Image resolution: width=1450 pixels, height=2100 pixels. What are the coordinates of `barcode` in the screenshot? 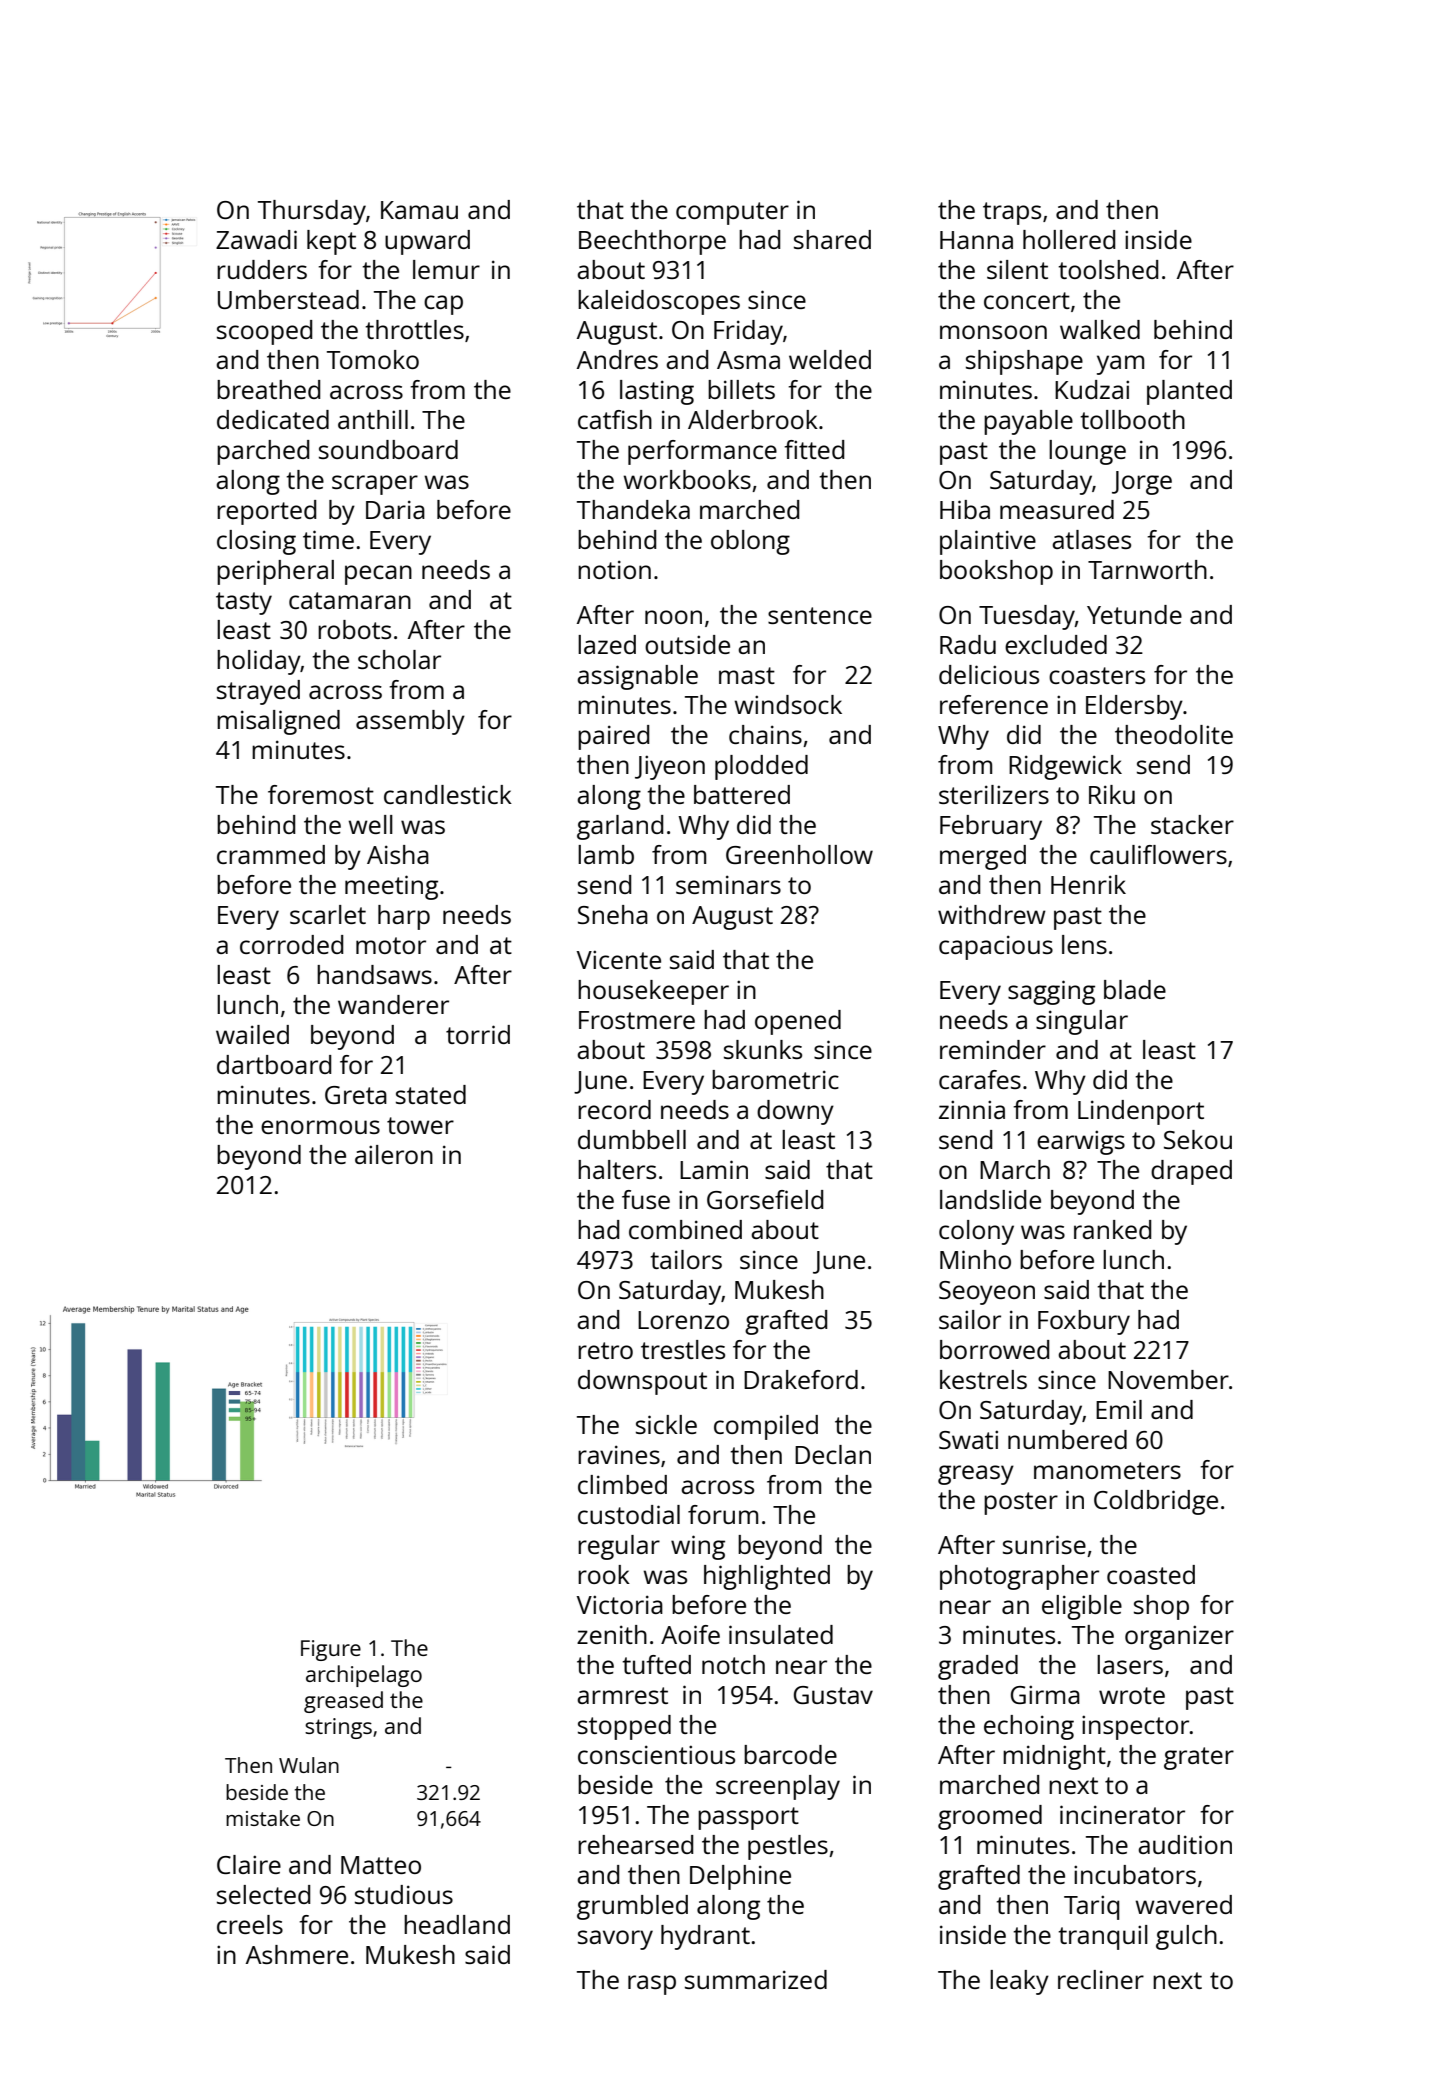 It's located at (790, 1754).
